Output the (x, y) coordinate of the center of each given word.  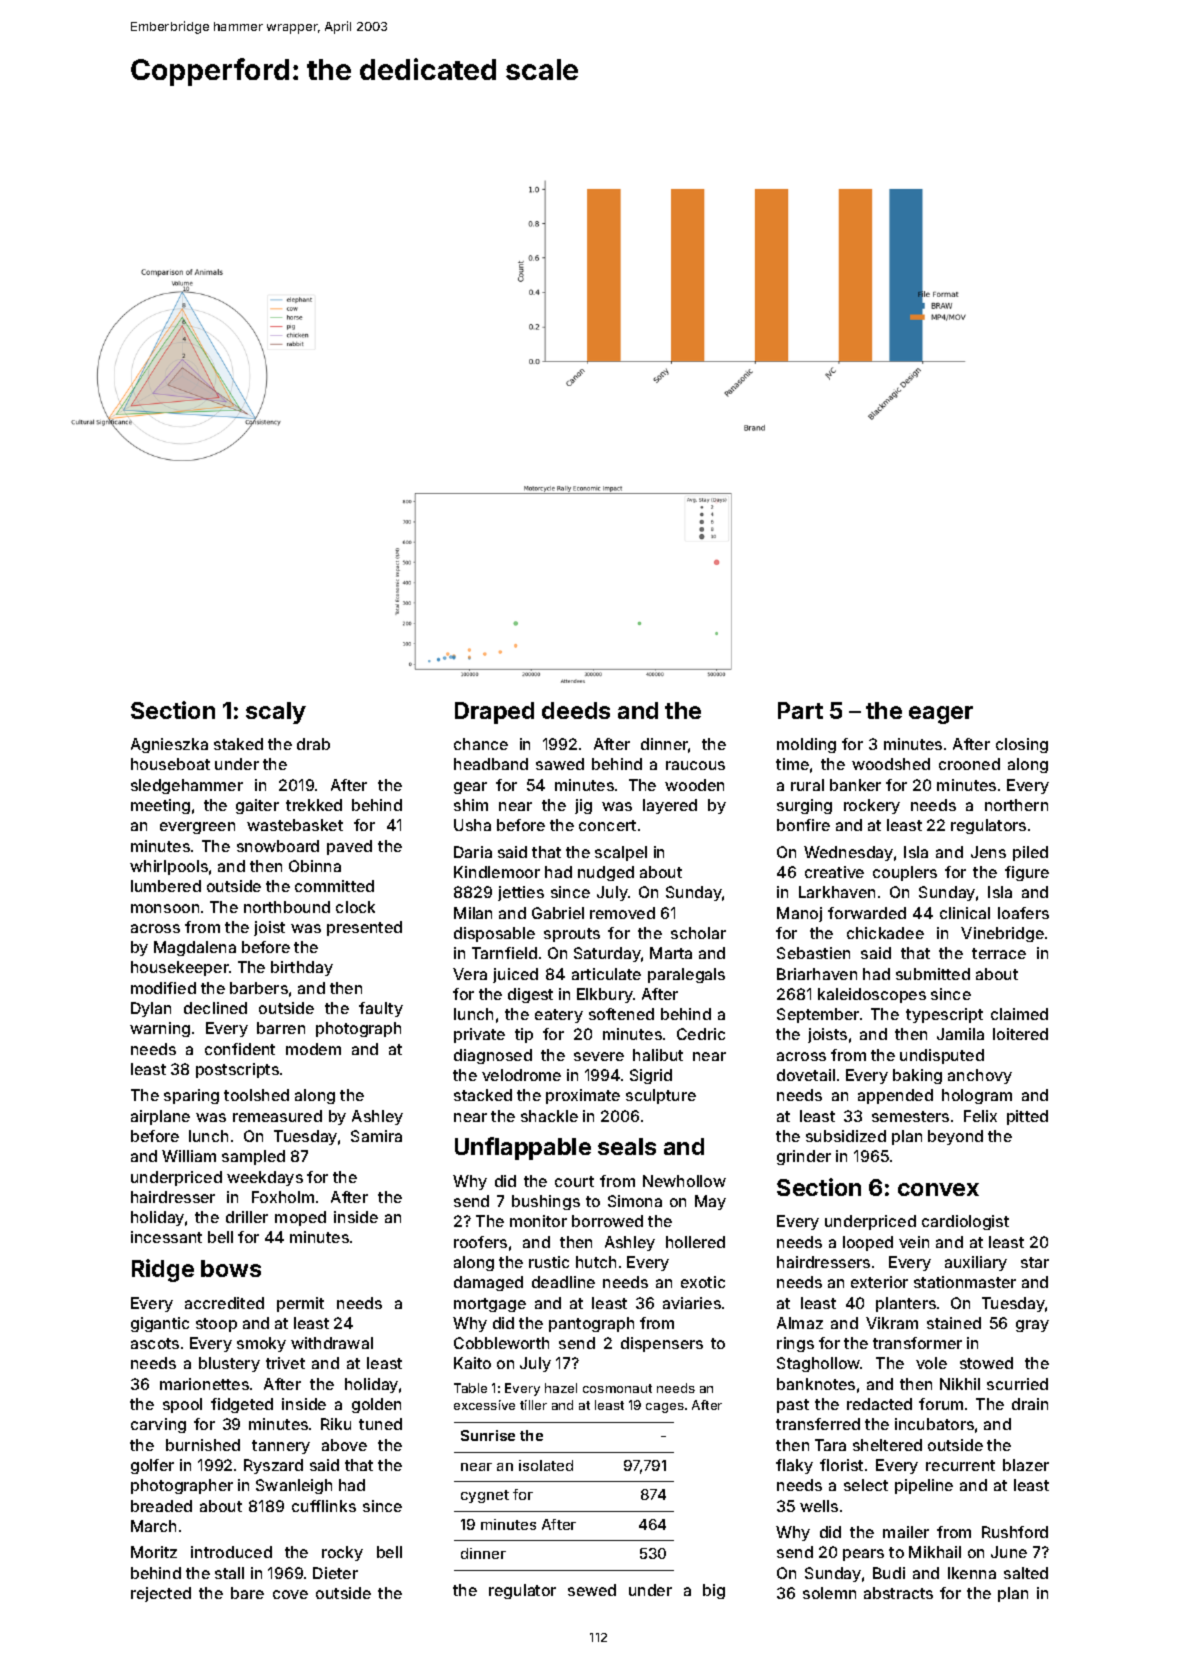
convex (938, 1189)
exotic (703, 1282)
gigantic (160, 1324)
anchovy (980, 1076)
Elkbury (605, 995)
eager (941, 715)
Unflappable (523, 1148)
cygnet (485, 1496)
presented (364, 928)
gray (1032, 1326)
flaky (794, 1466)
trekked (314, 805)
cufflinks (324, 1506)
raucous (695, 765)
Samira (376, 1136)
